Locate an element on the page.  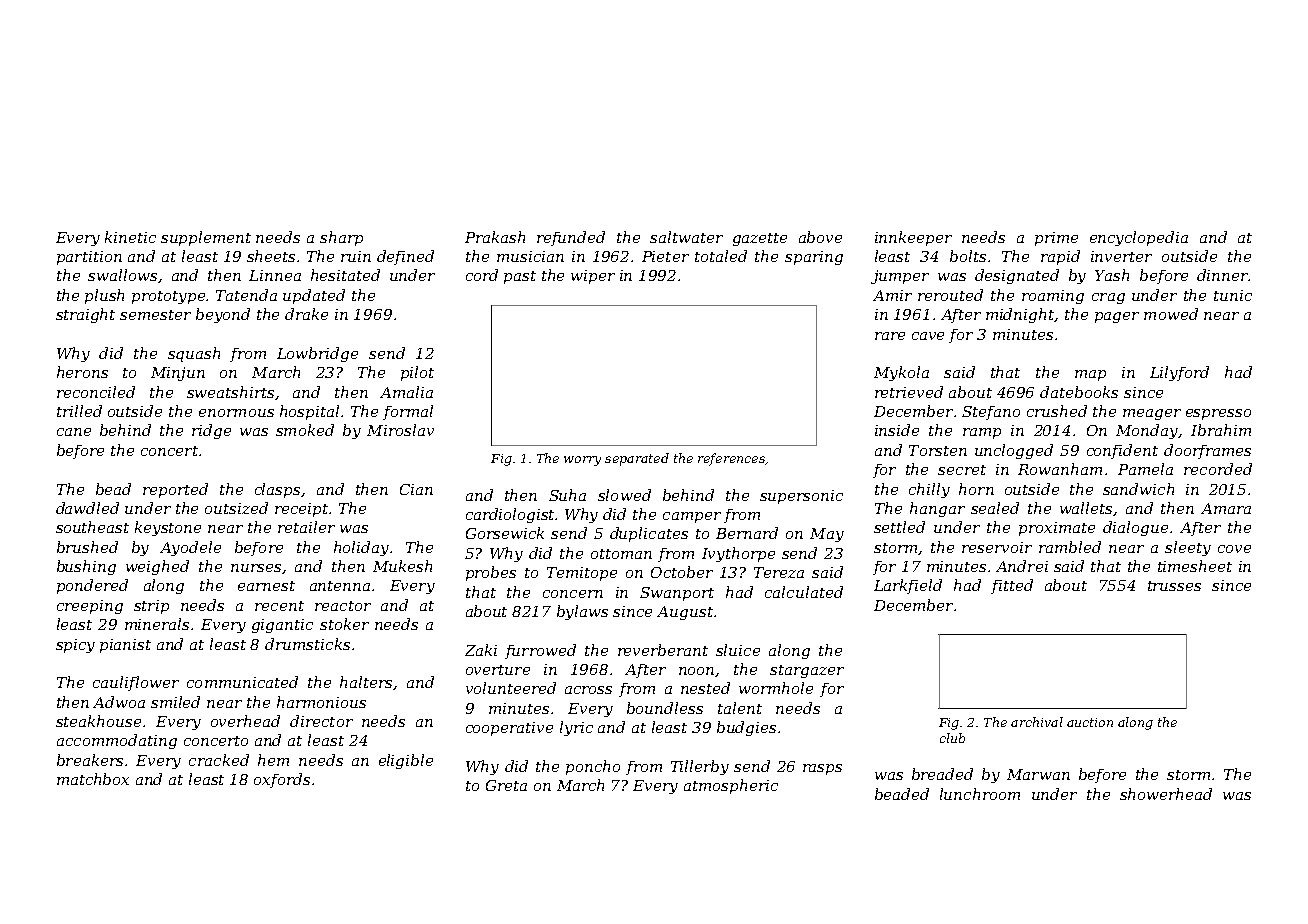
clasps is located at coordinates (277, 490).
